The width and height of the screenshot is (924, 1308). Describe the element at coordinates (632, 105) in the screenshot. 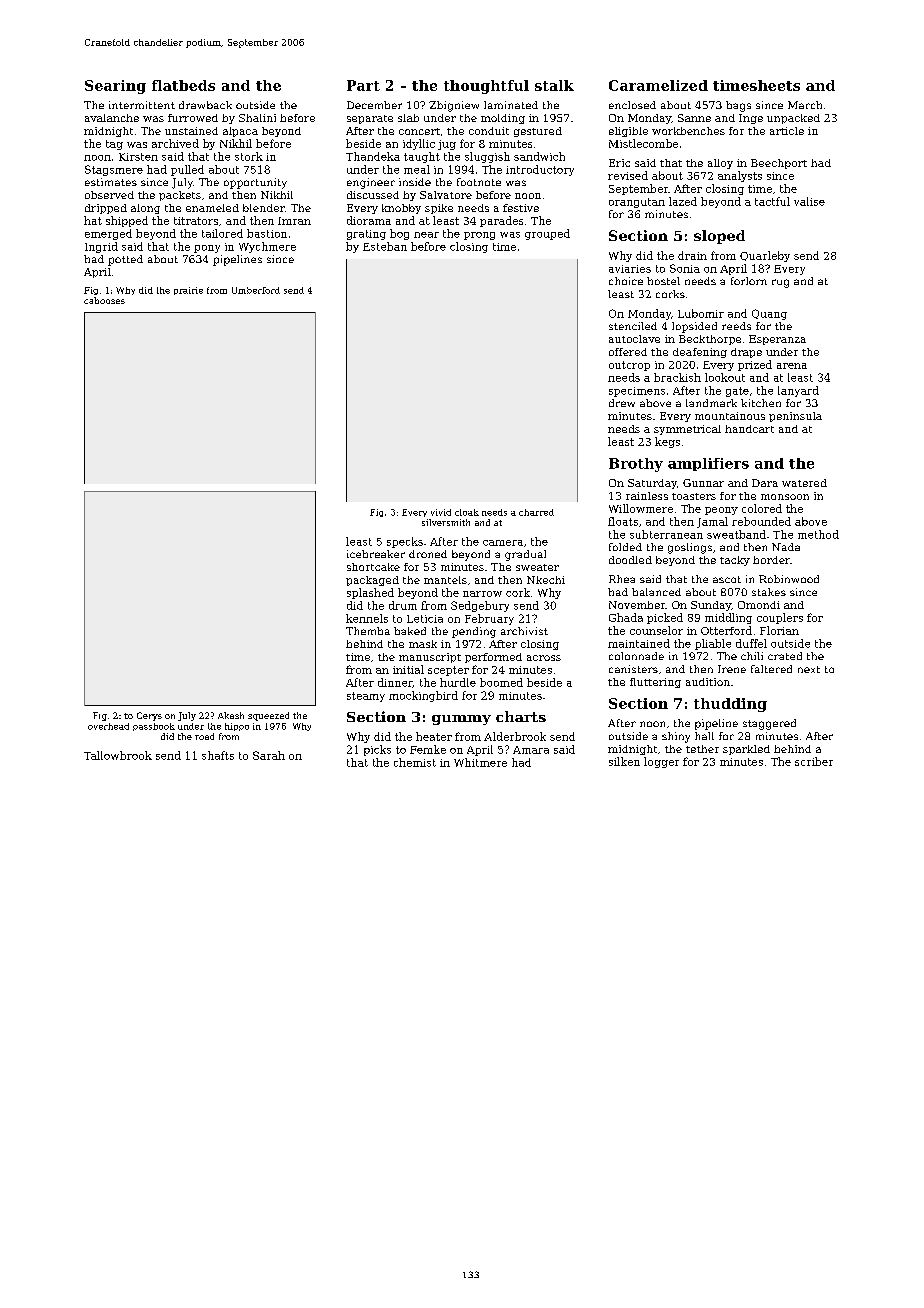

I see `enclosed` at that location.
